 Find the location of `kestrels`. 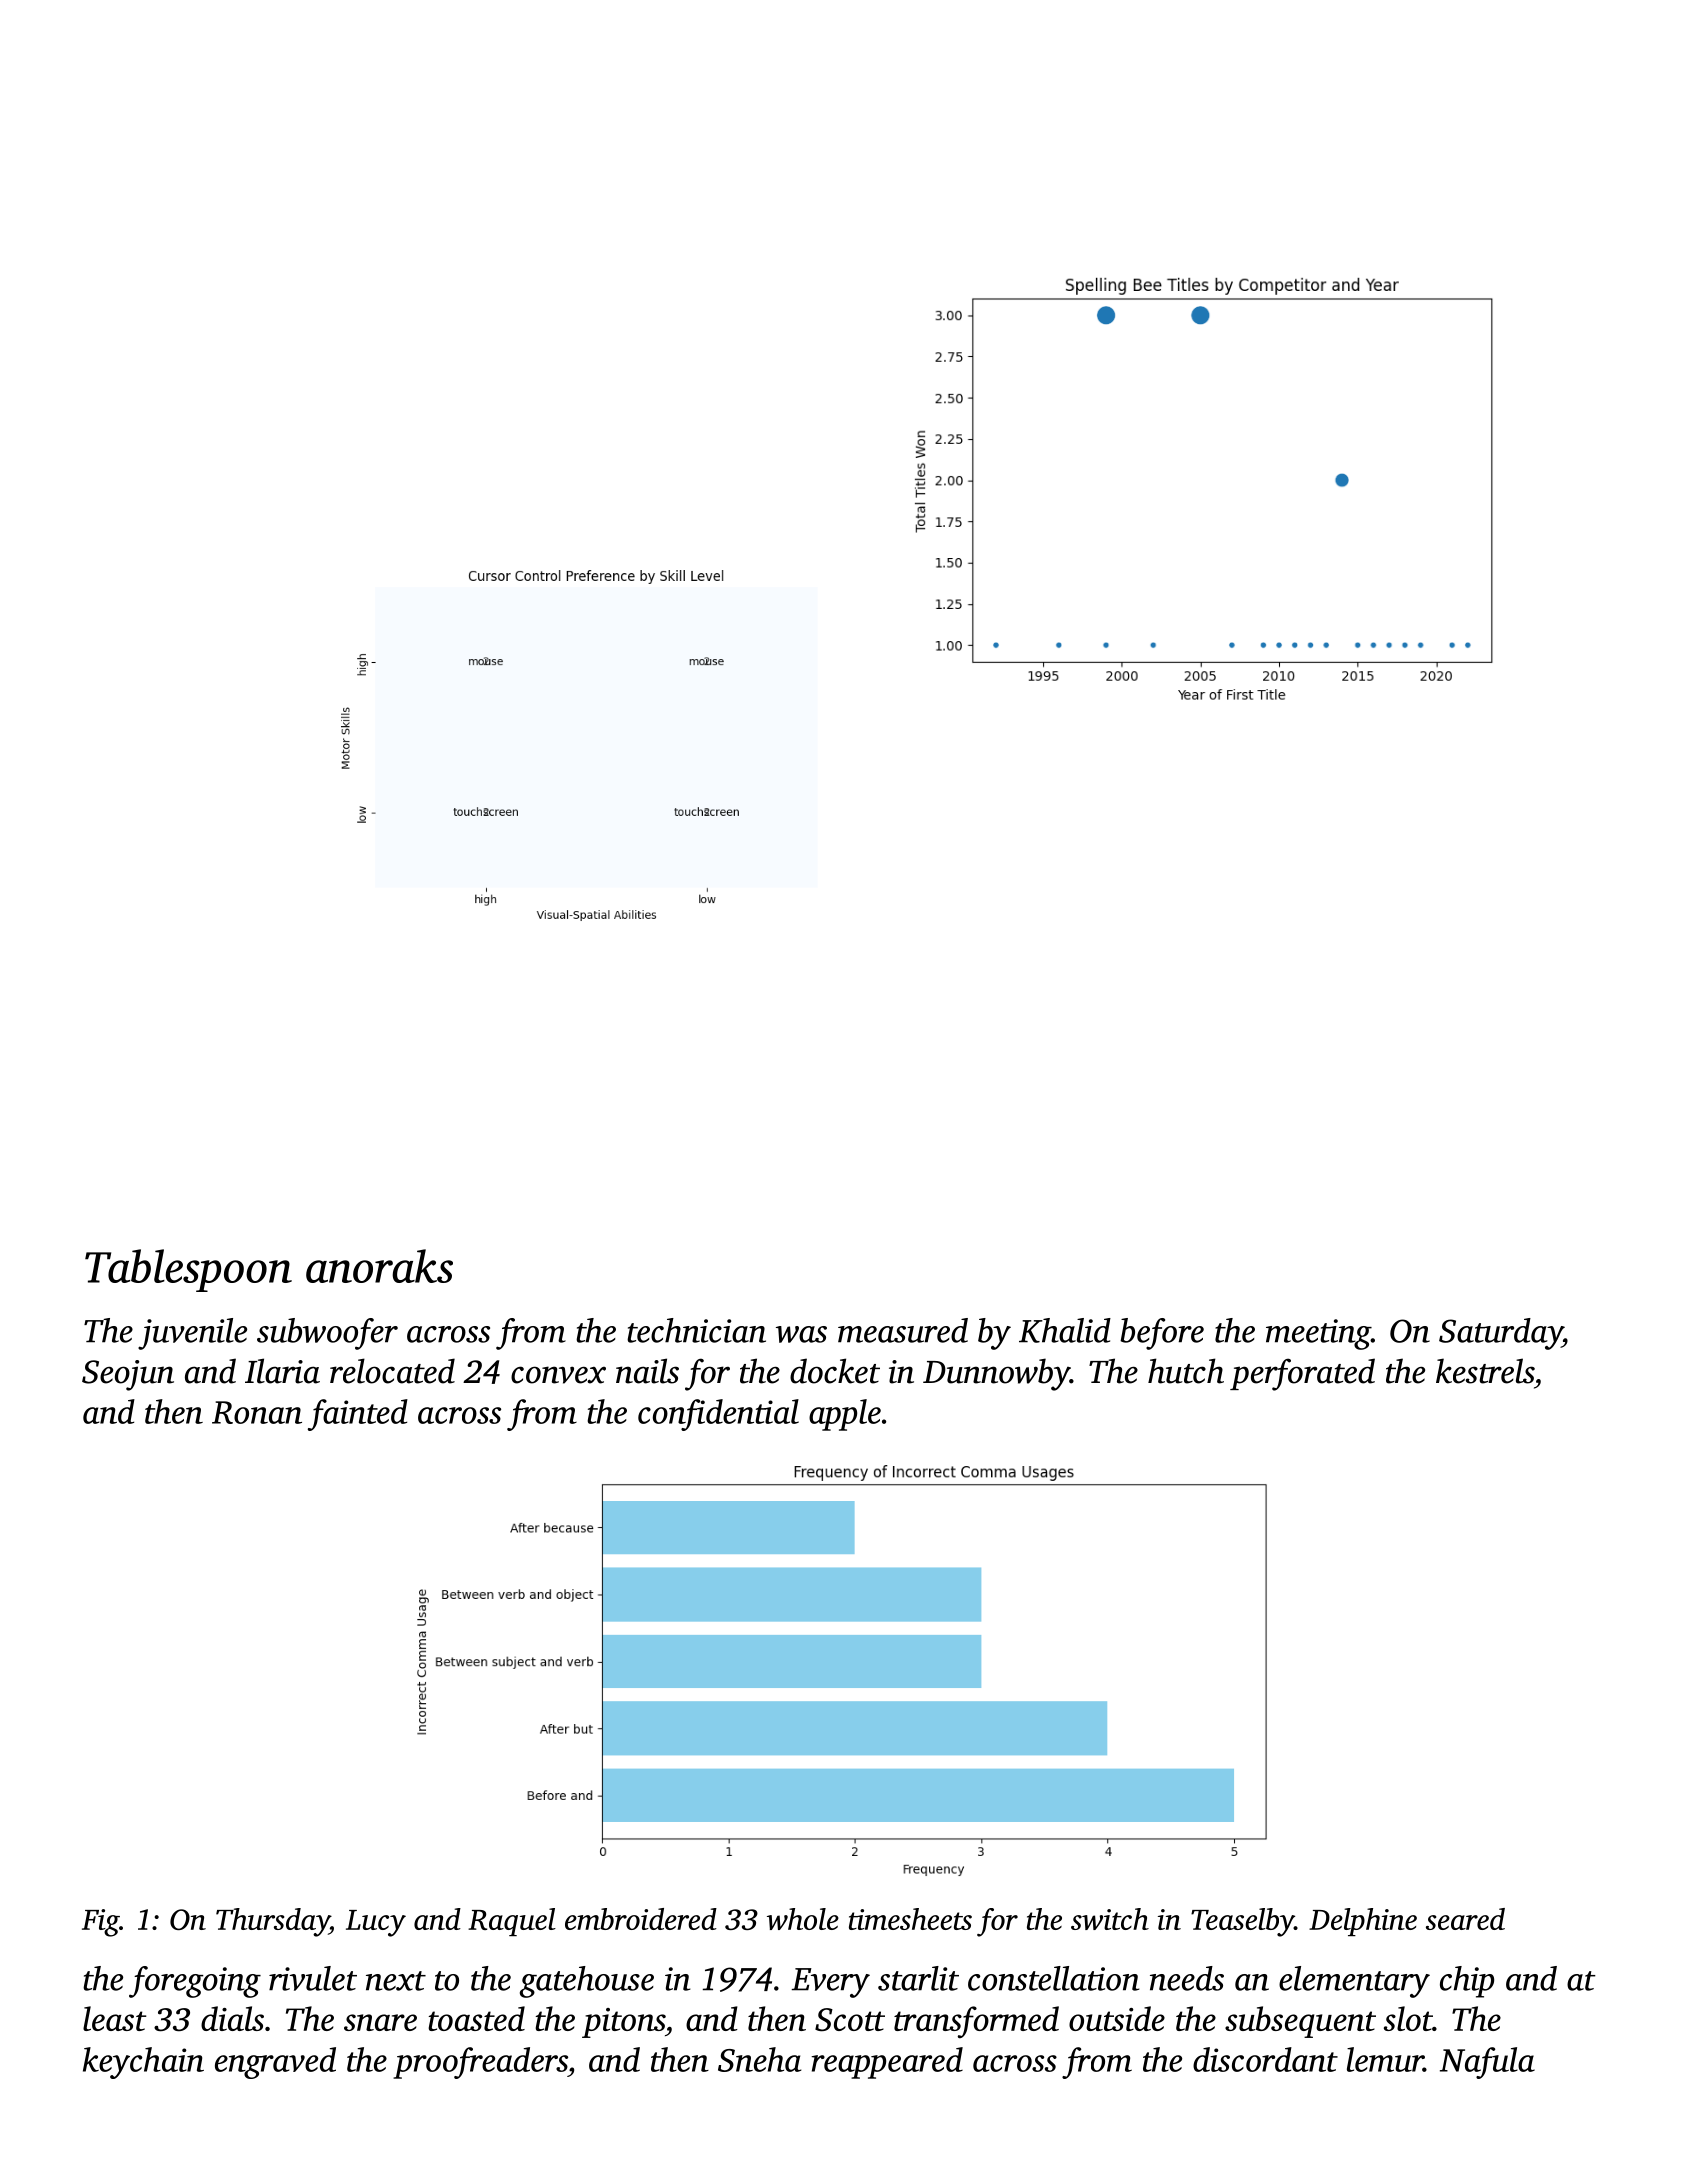

kestrels is located at coordinates (1485, 1371).
